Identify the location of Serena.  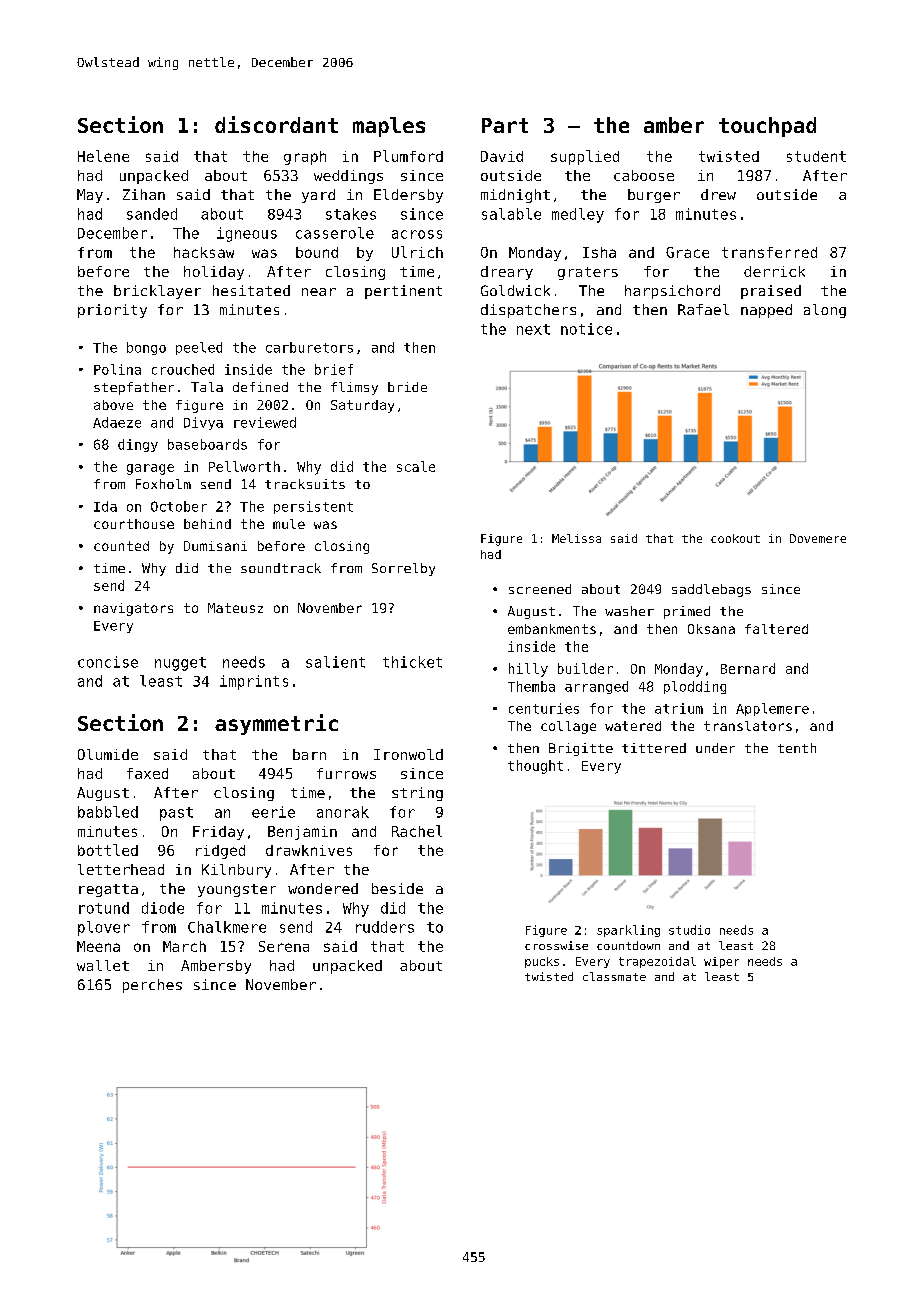
(284, 946).
